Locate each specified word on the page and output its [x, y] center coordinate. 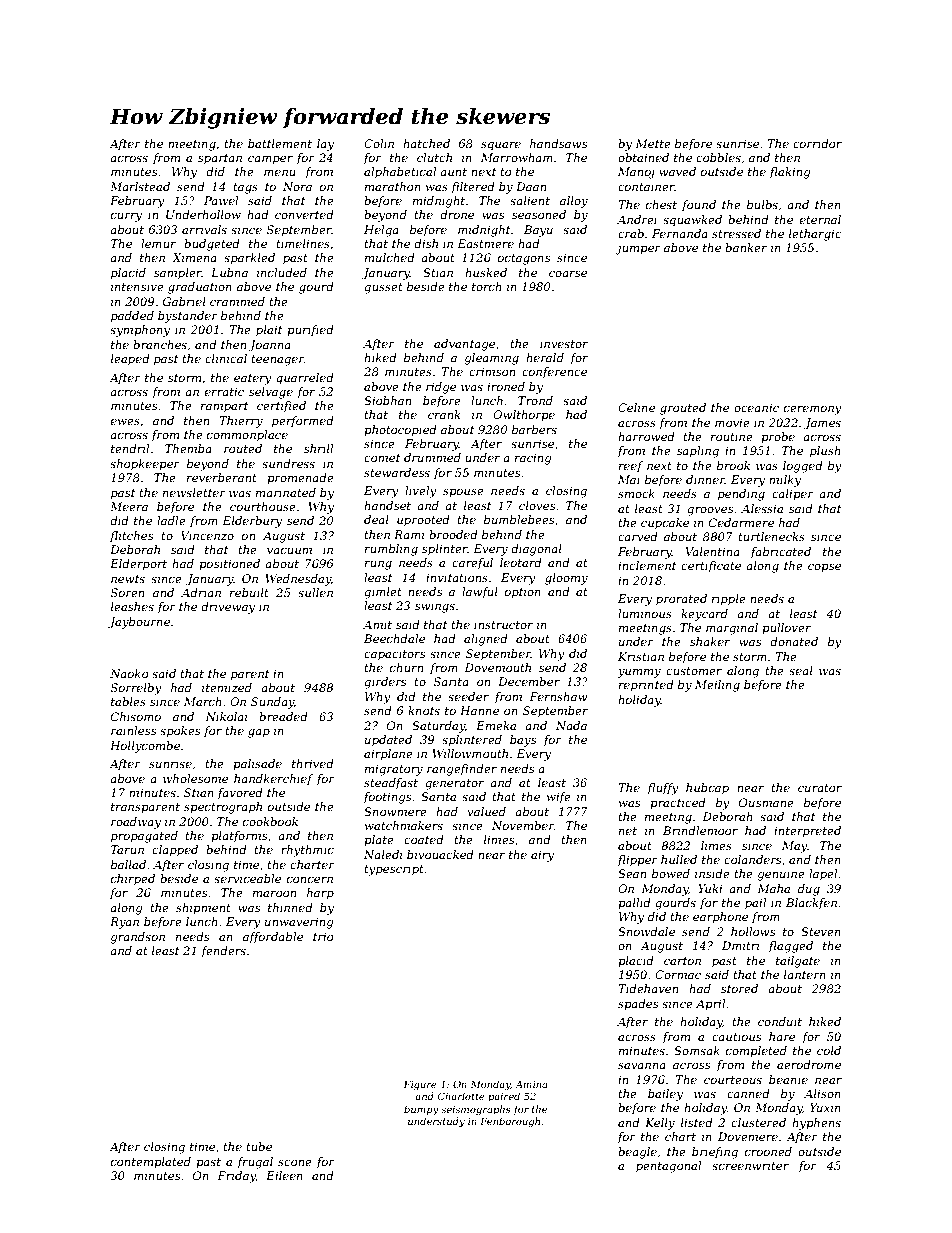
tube [259, 1146]
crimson [492, 371]
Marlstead [140, 186]
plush [825, 452]
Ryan [124, 923]
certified [281, 407]
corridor [817, 143]
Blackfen [811, 904]
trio [323, 936]
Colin [379, 143]
